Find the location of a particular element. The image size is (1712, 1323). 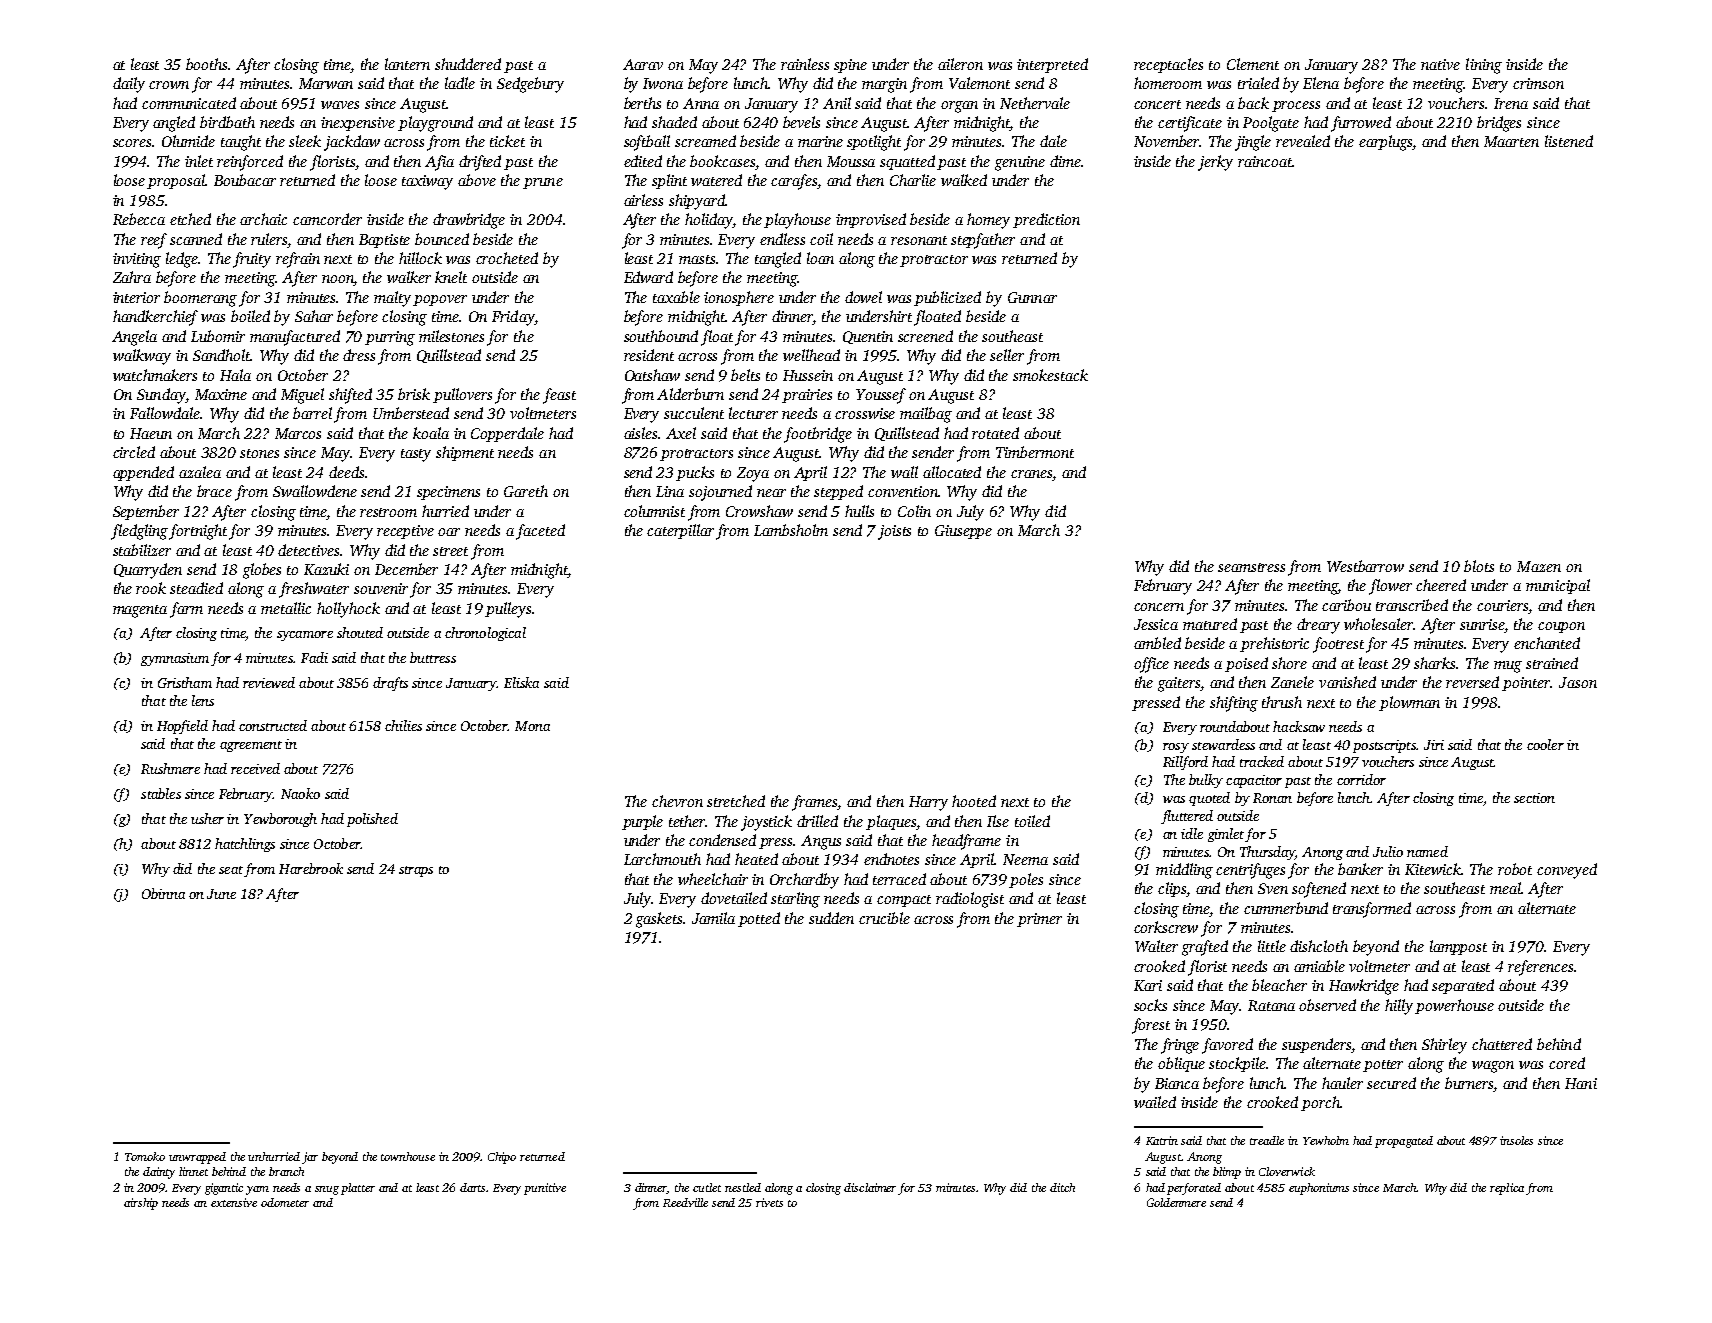

seamstress is located at coordinates (1251, 567).
